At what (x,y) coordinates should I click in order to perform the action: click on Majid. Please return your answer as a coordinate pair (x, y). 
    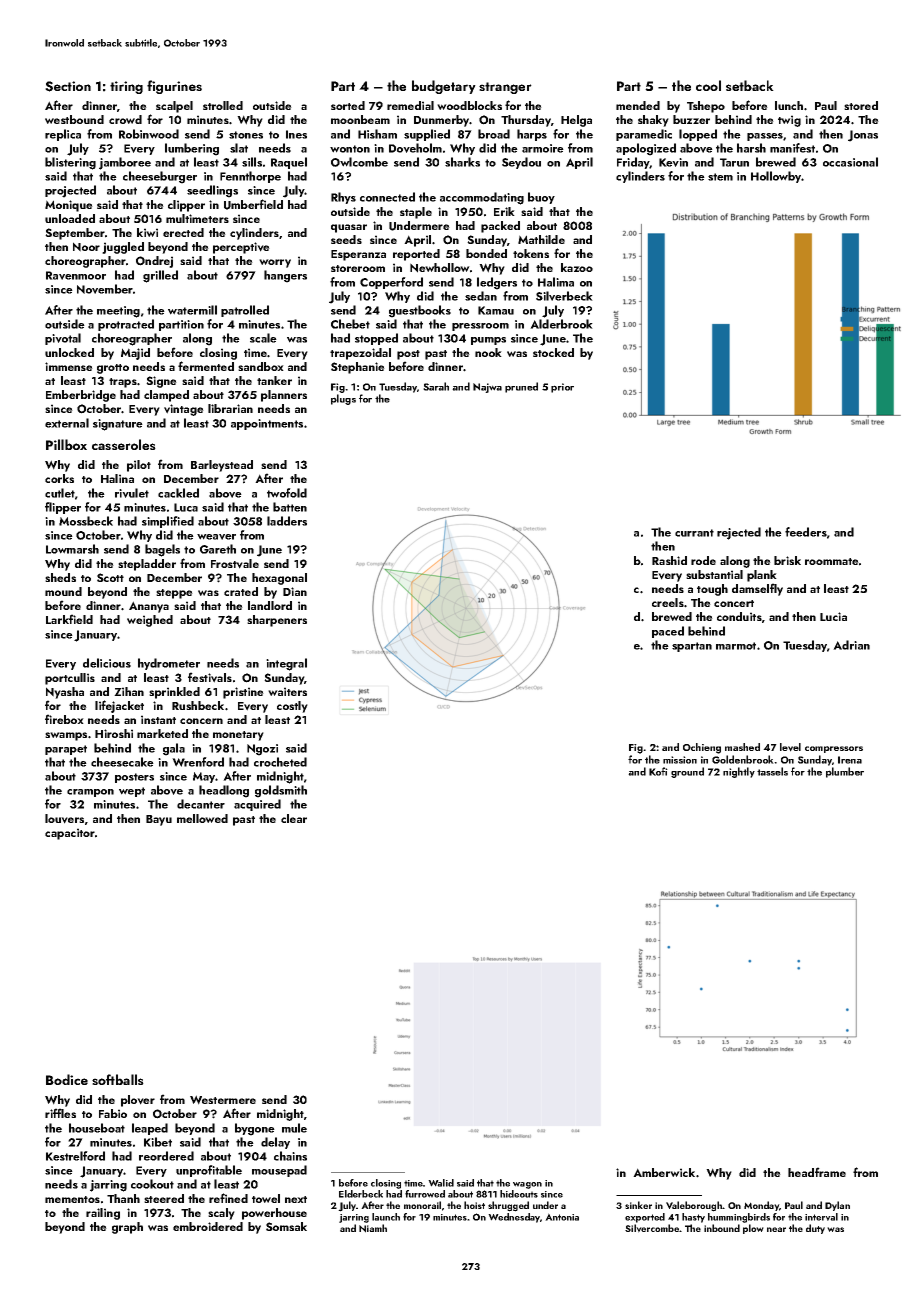
    Looking at the image, I should click on (135, 354).
